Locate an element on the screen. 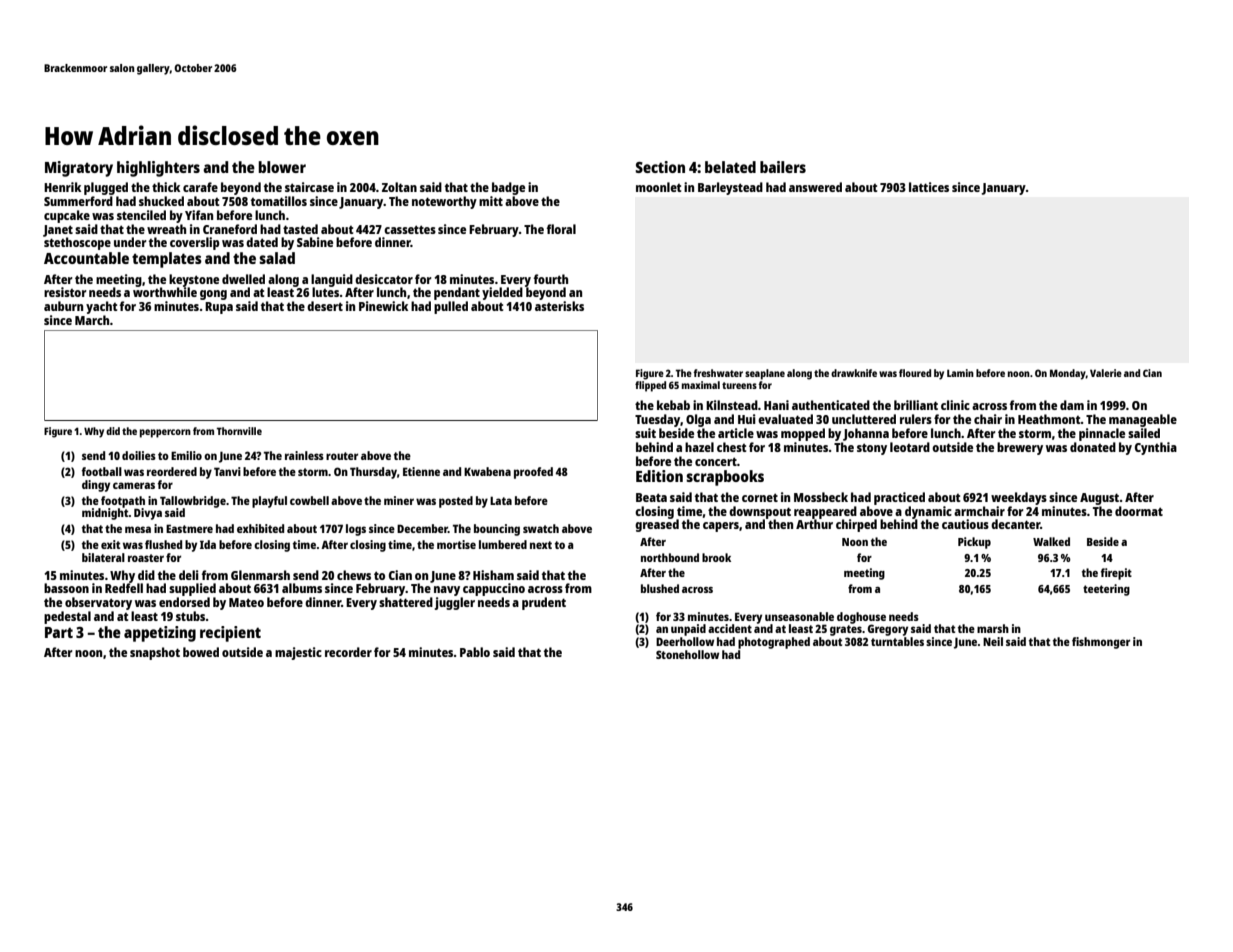 The height and width of the screenshot is (952, 1233). desert is located at coordinates (325, 306).
